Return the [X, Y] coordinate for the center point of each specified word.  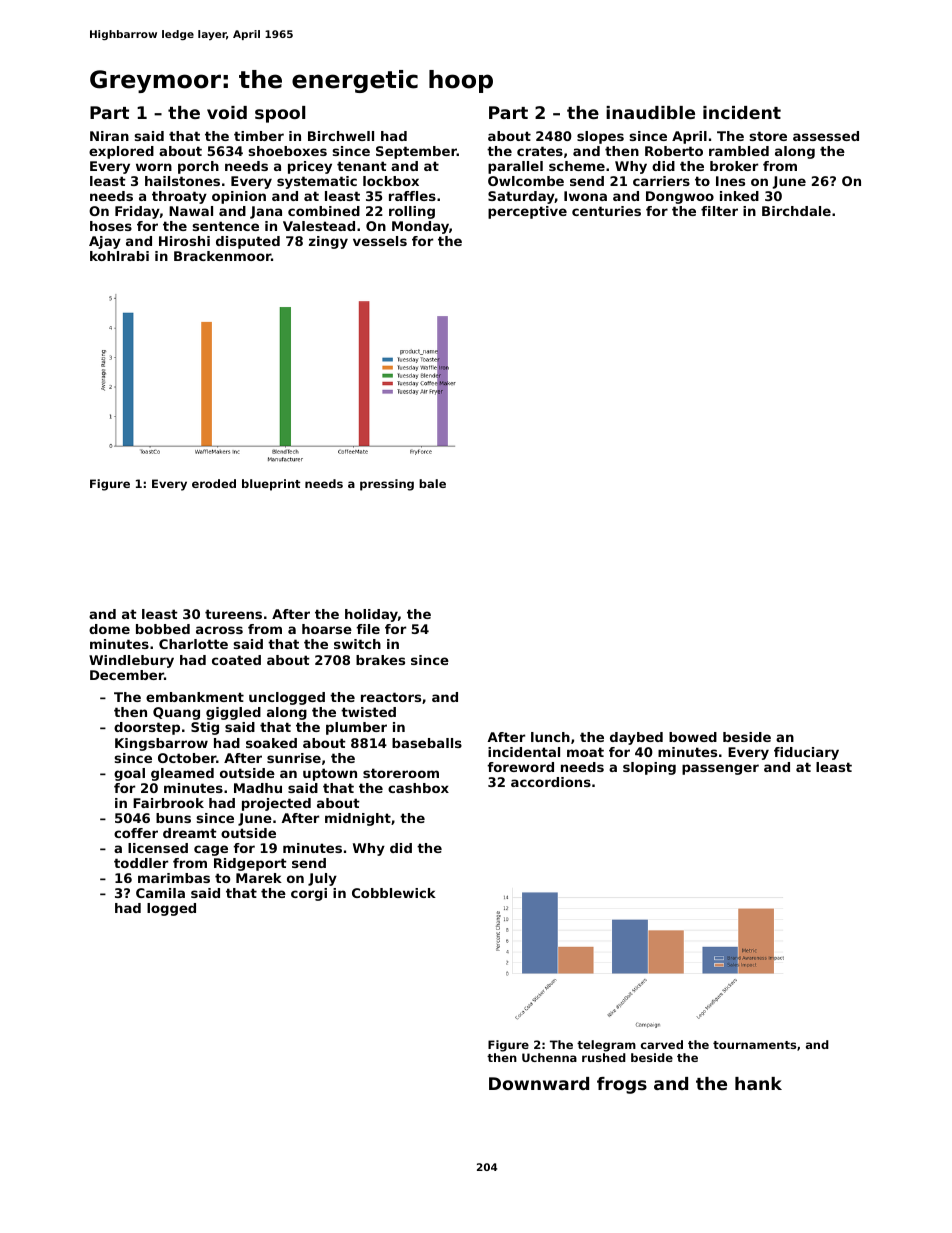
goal [129, 774]
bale [432, 483]
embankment [195, 697]
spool [280, 114]
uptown [330, 774]
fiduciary [806, 753]
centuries [606, 211]
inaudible [650, 112]
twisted [368, 712]
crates [540, 151]
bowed [693, 737]
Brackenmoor [222, 256]
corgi [309, 894]
